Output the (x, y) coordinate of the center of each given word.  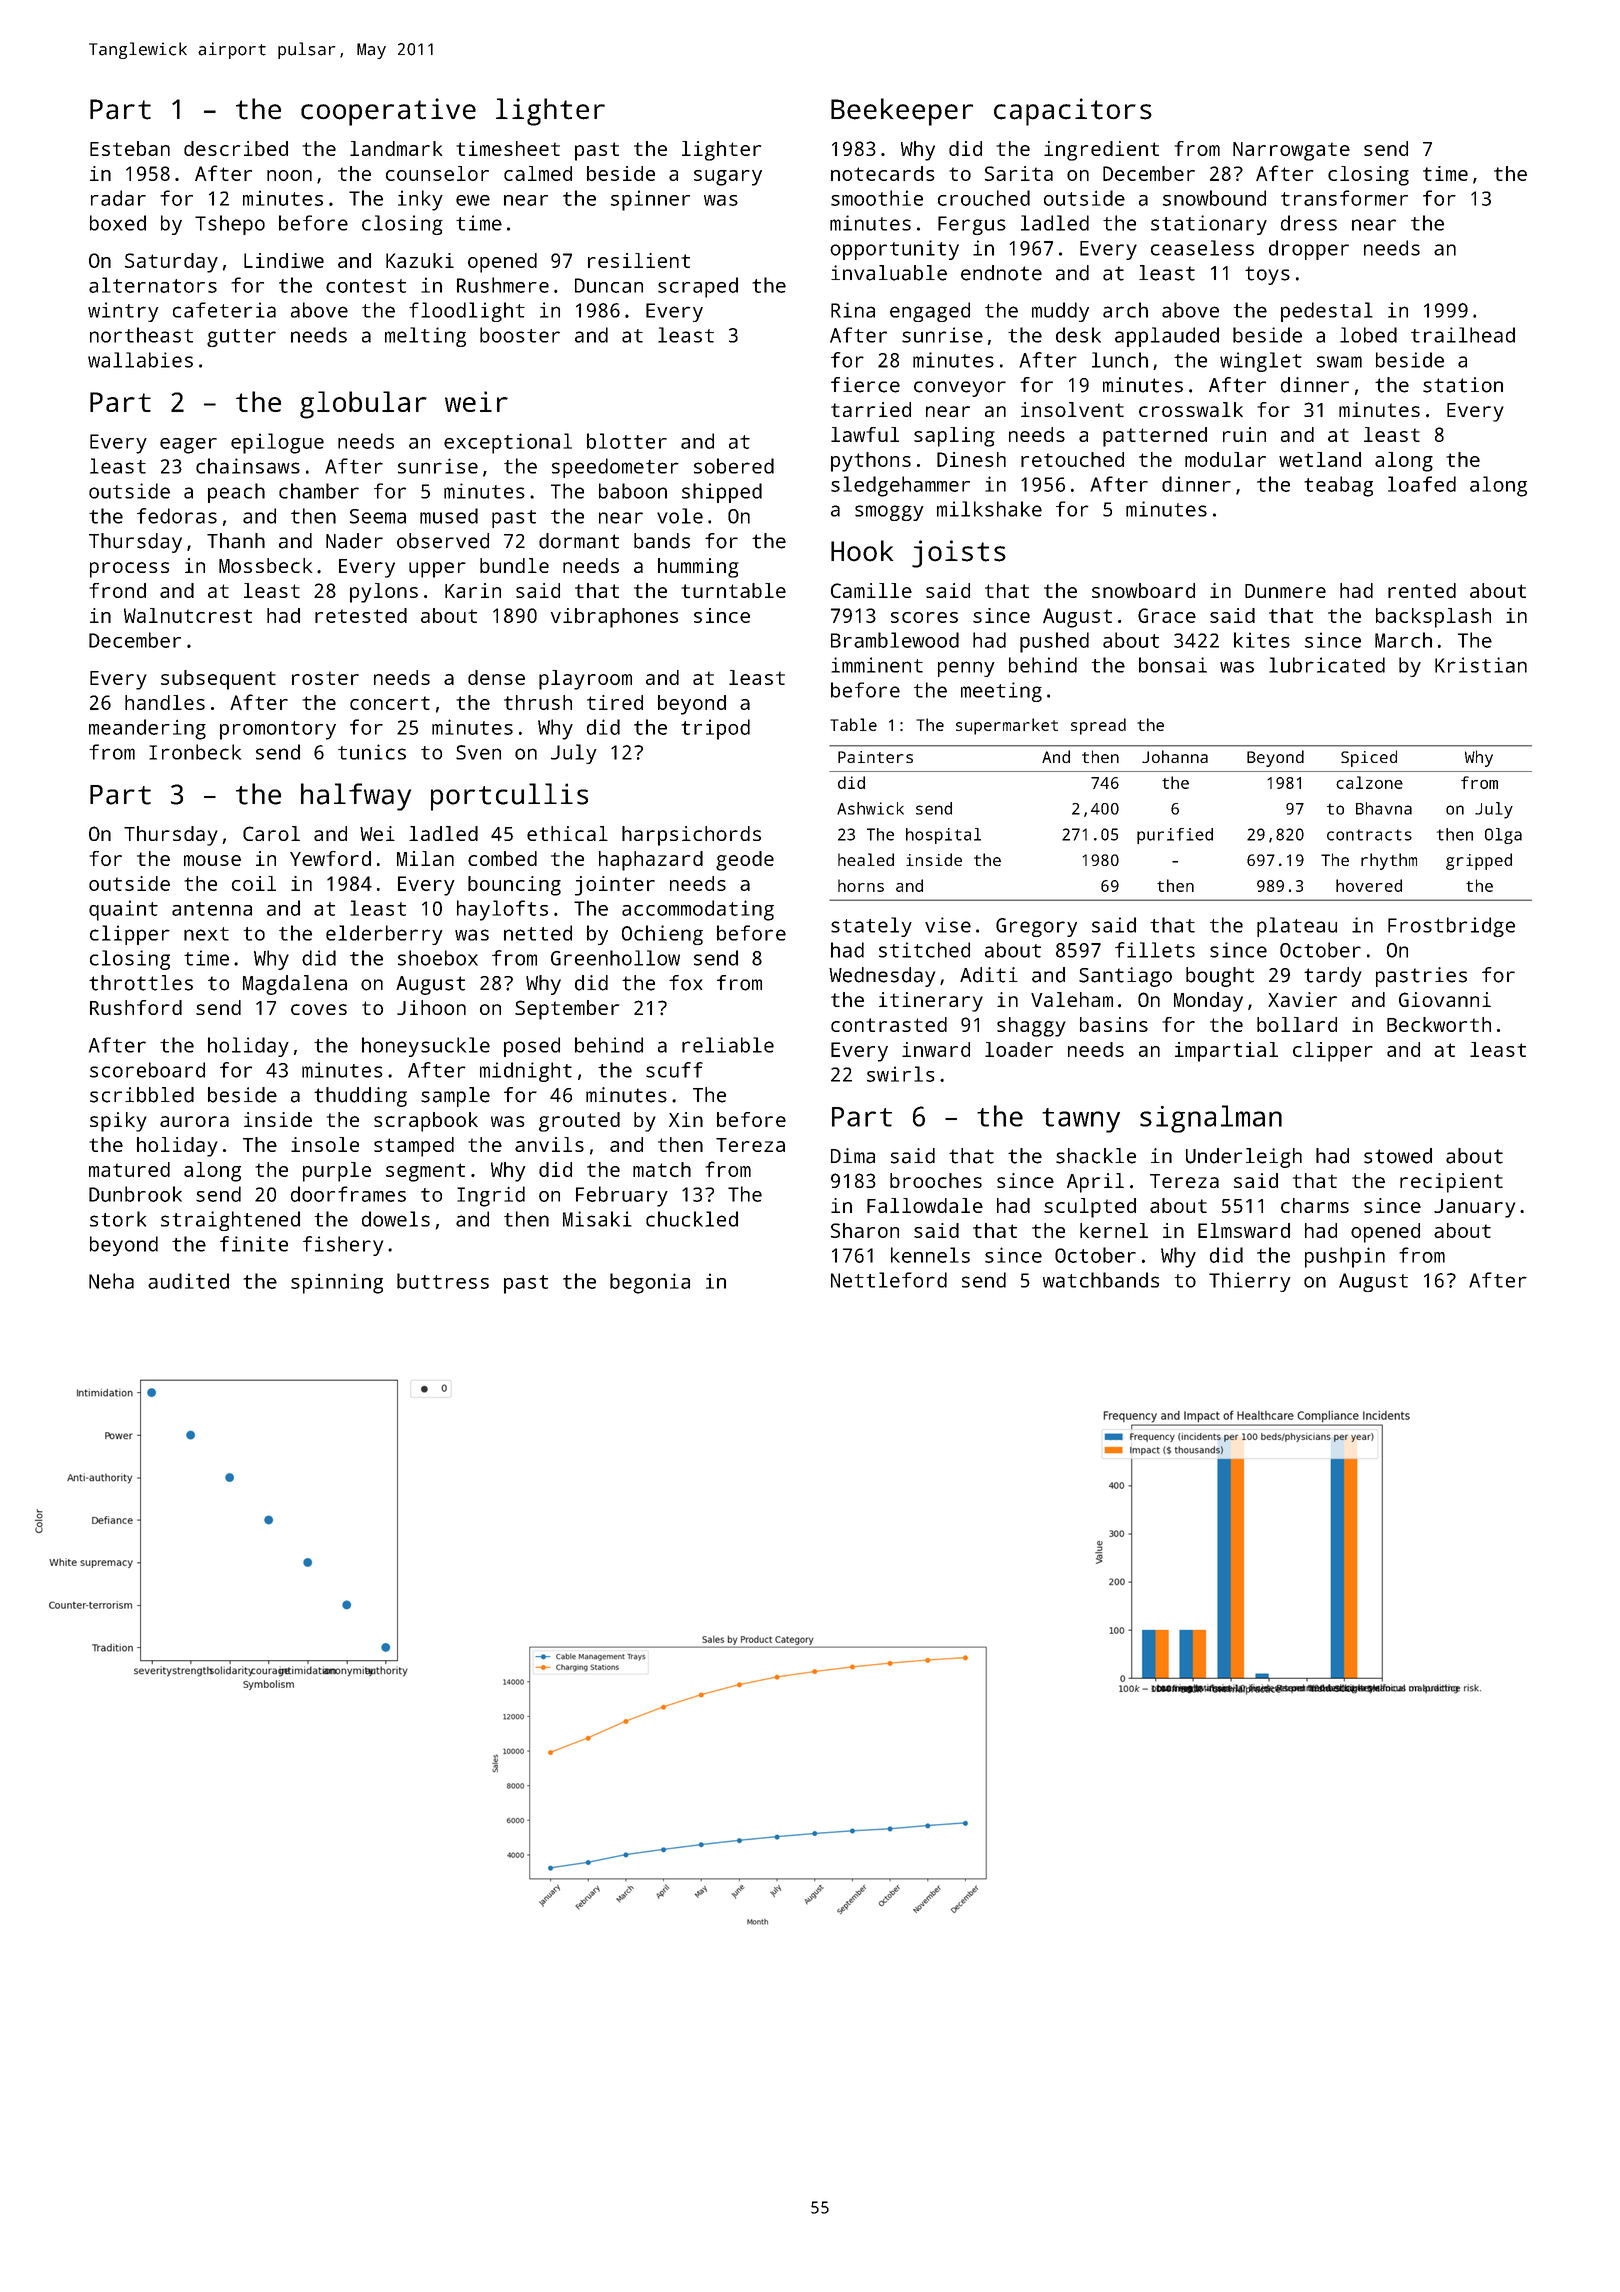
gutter (241, 338)
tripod (715, 729)
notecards (882, 173)
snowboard (1143, 590)
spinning (337, 1283)
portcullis (509, 797)
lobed (1368, 335)
